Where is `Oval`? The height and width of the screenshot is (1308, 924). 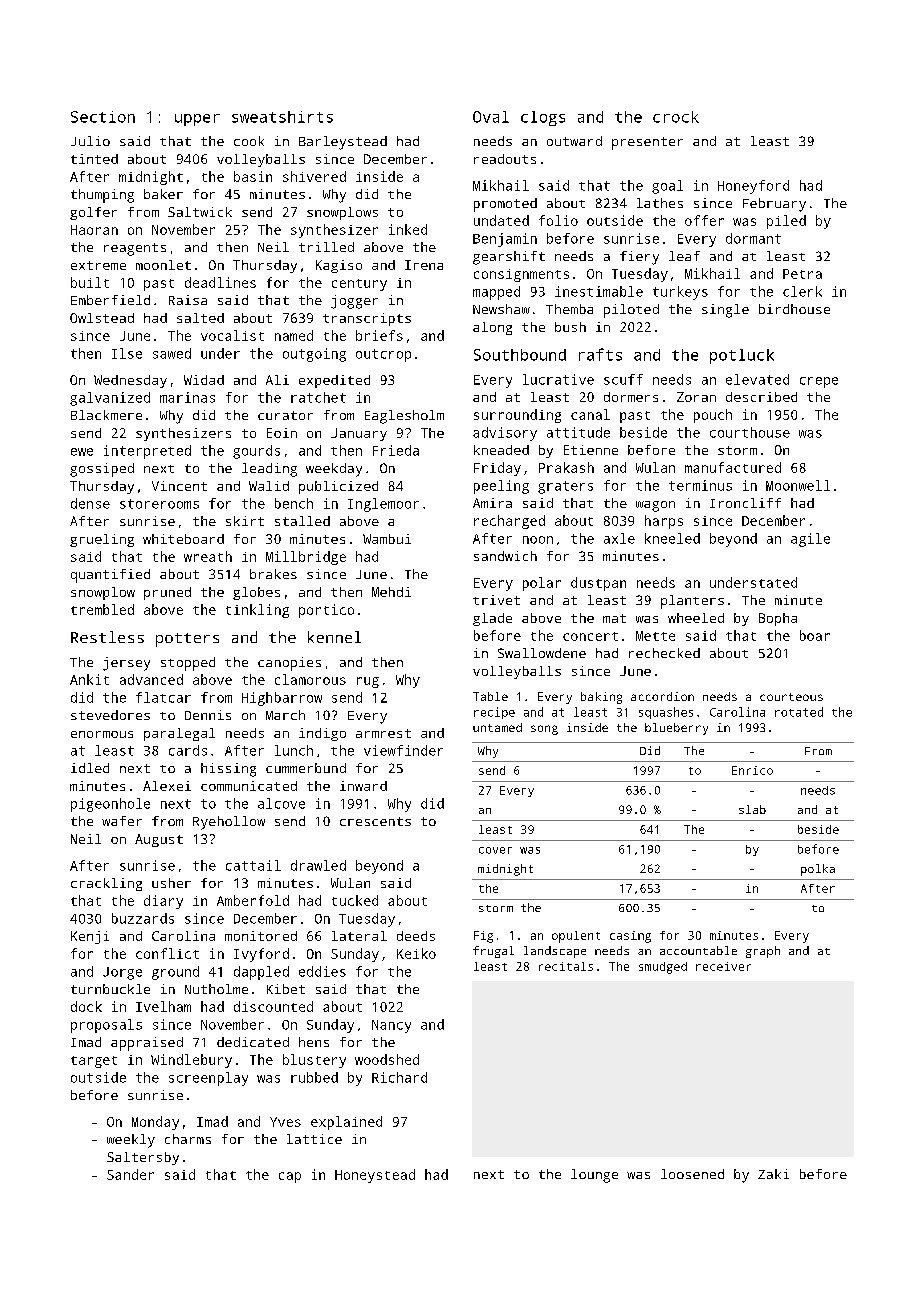 Oval is located at coordinates (491, 117).
